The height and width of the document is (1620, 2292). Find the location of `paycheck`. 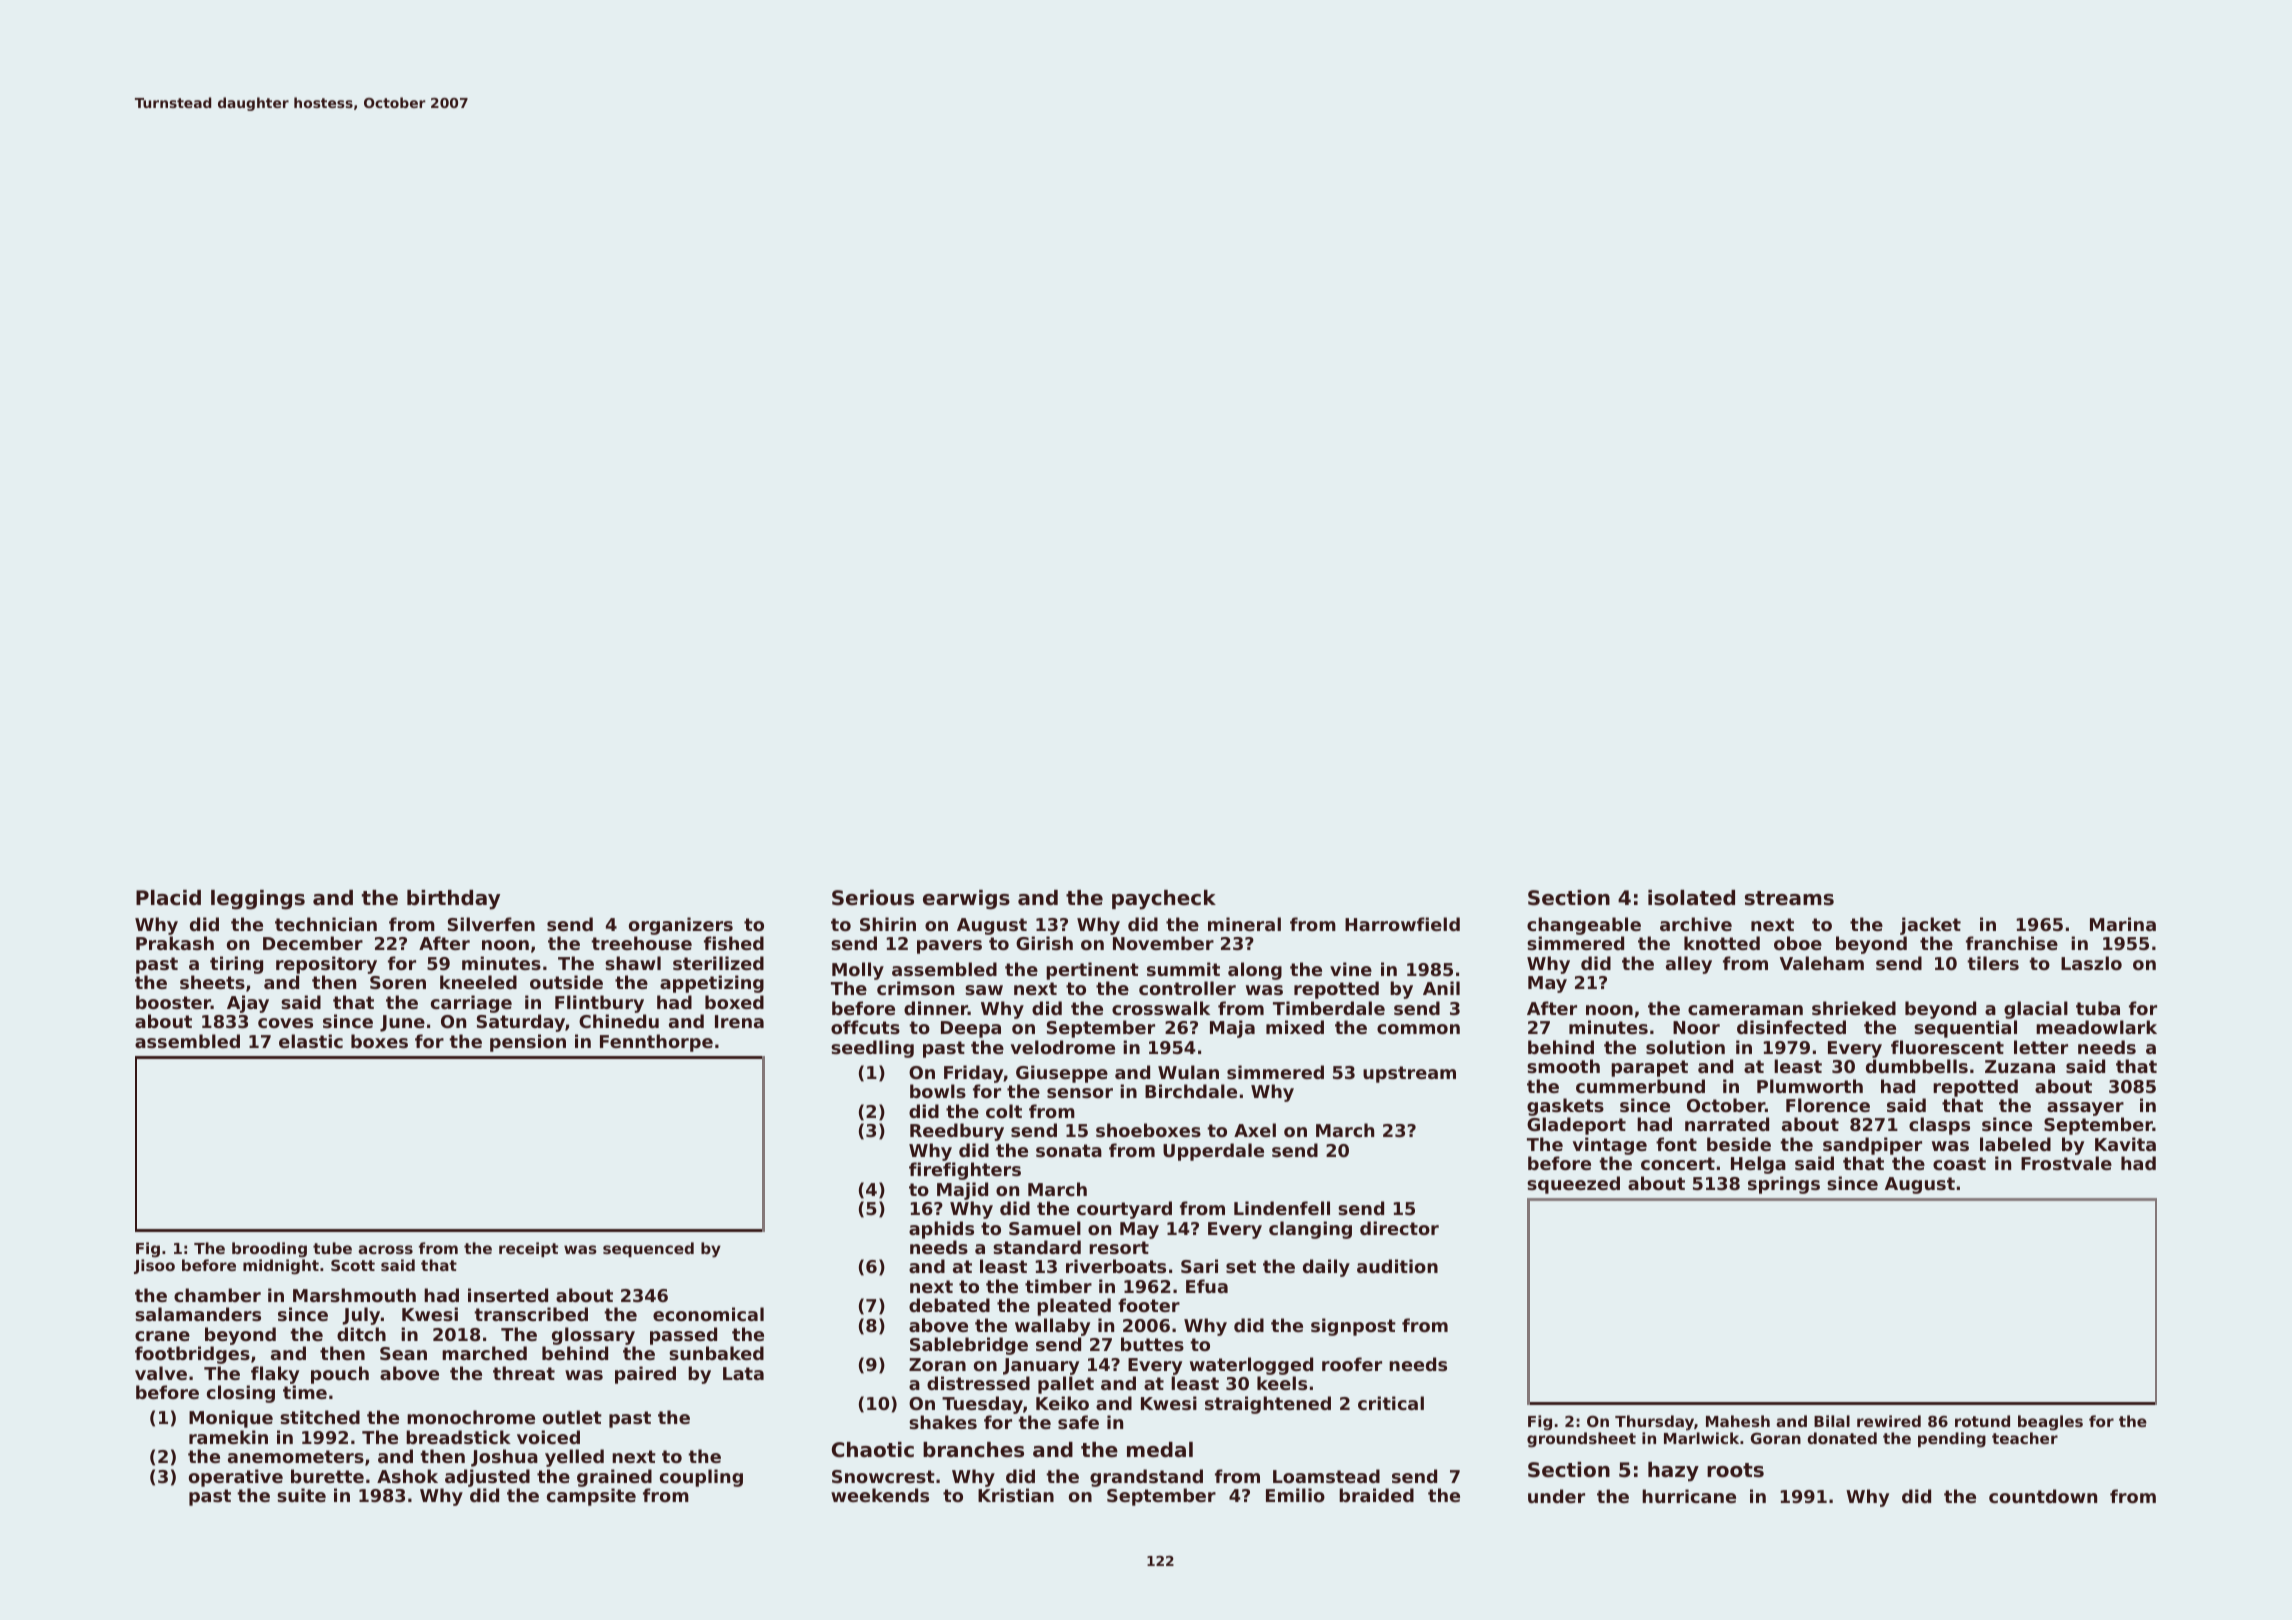

paycheck is located at coordinates (1164, 900).
